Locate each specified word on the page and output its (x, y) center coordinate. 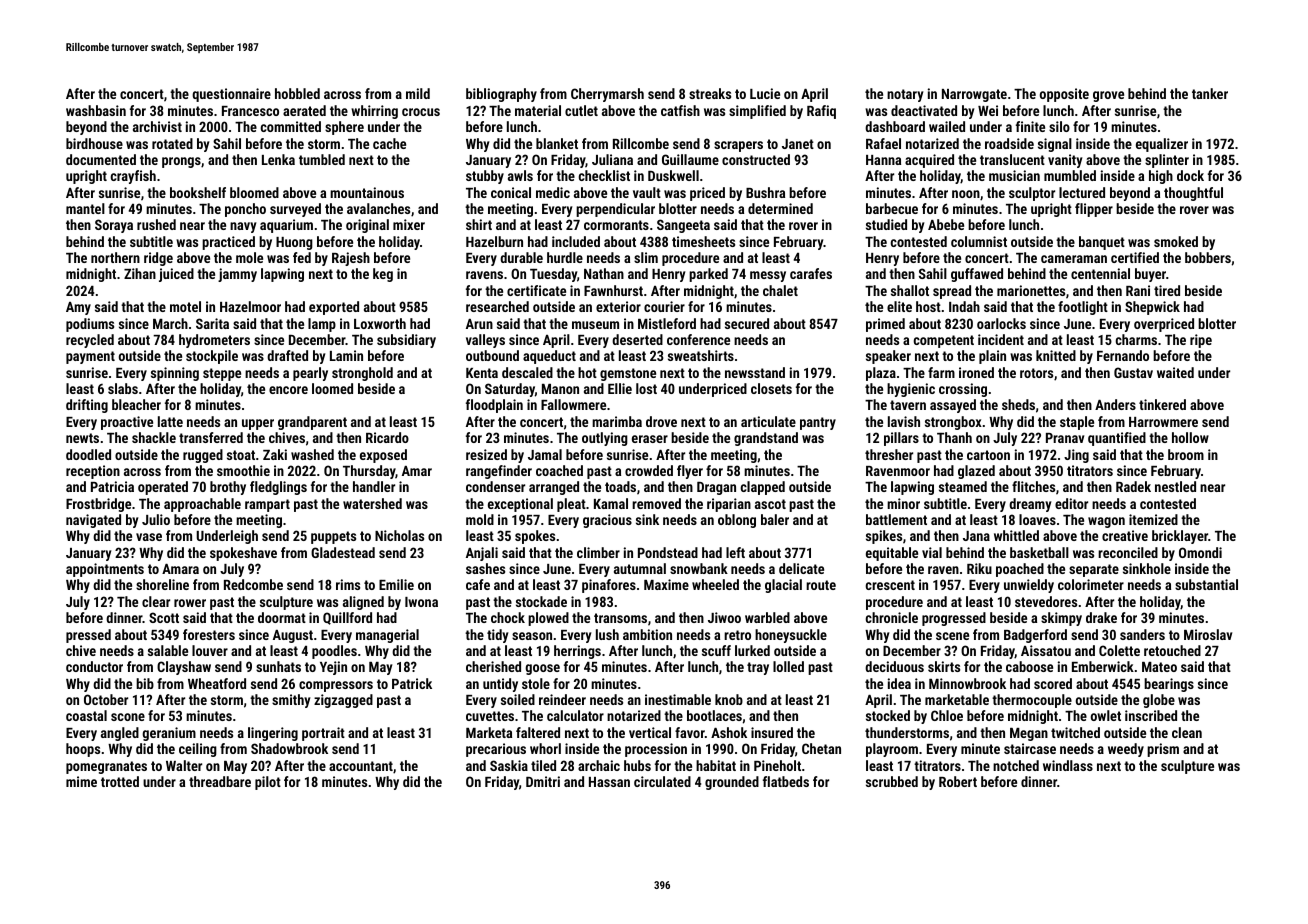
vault (647, 192)
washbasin (96, 110)
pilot (268, 783)
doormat (282, 617)
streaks (710, 93)
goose (542, 669)
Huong (294, 243)
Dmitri (543, 781)
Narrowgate (974, 95)
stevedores (1046, 601)
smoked (1176, 241)
